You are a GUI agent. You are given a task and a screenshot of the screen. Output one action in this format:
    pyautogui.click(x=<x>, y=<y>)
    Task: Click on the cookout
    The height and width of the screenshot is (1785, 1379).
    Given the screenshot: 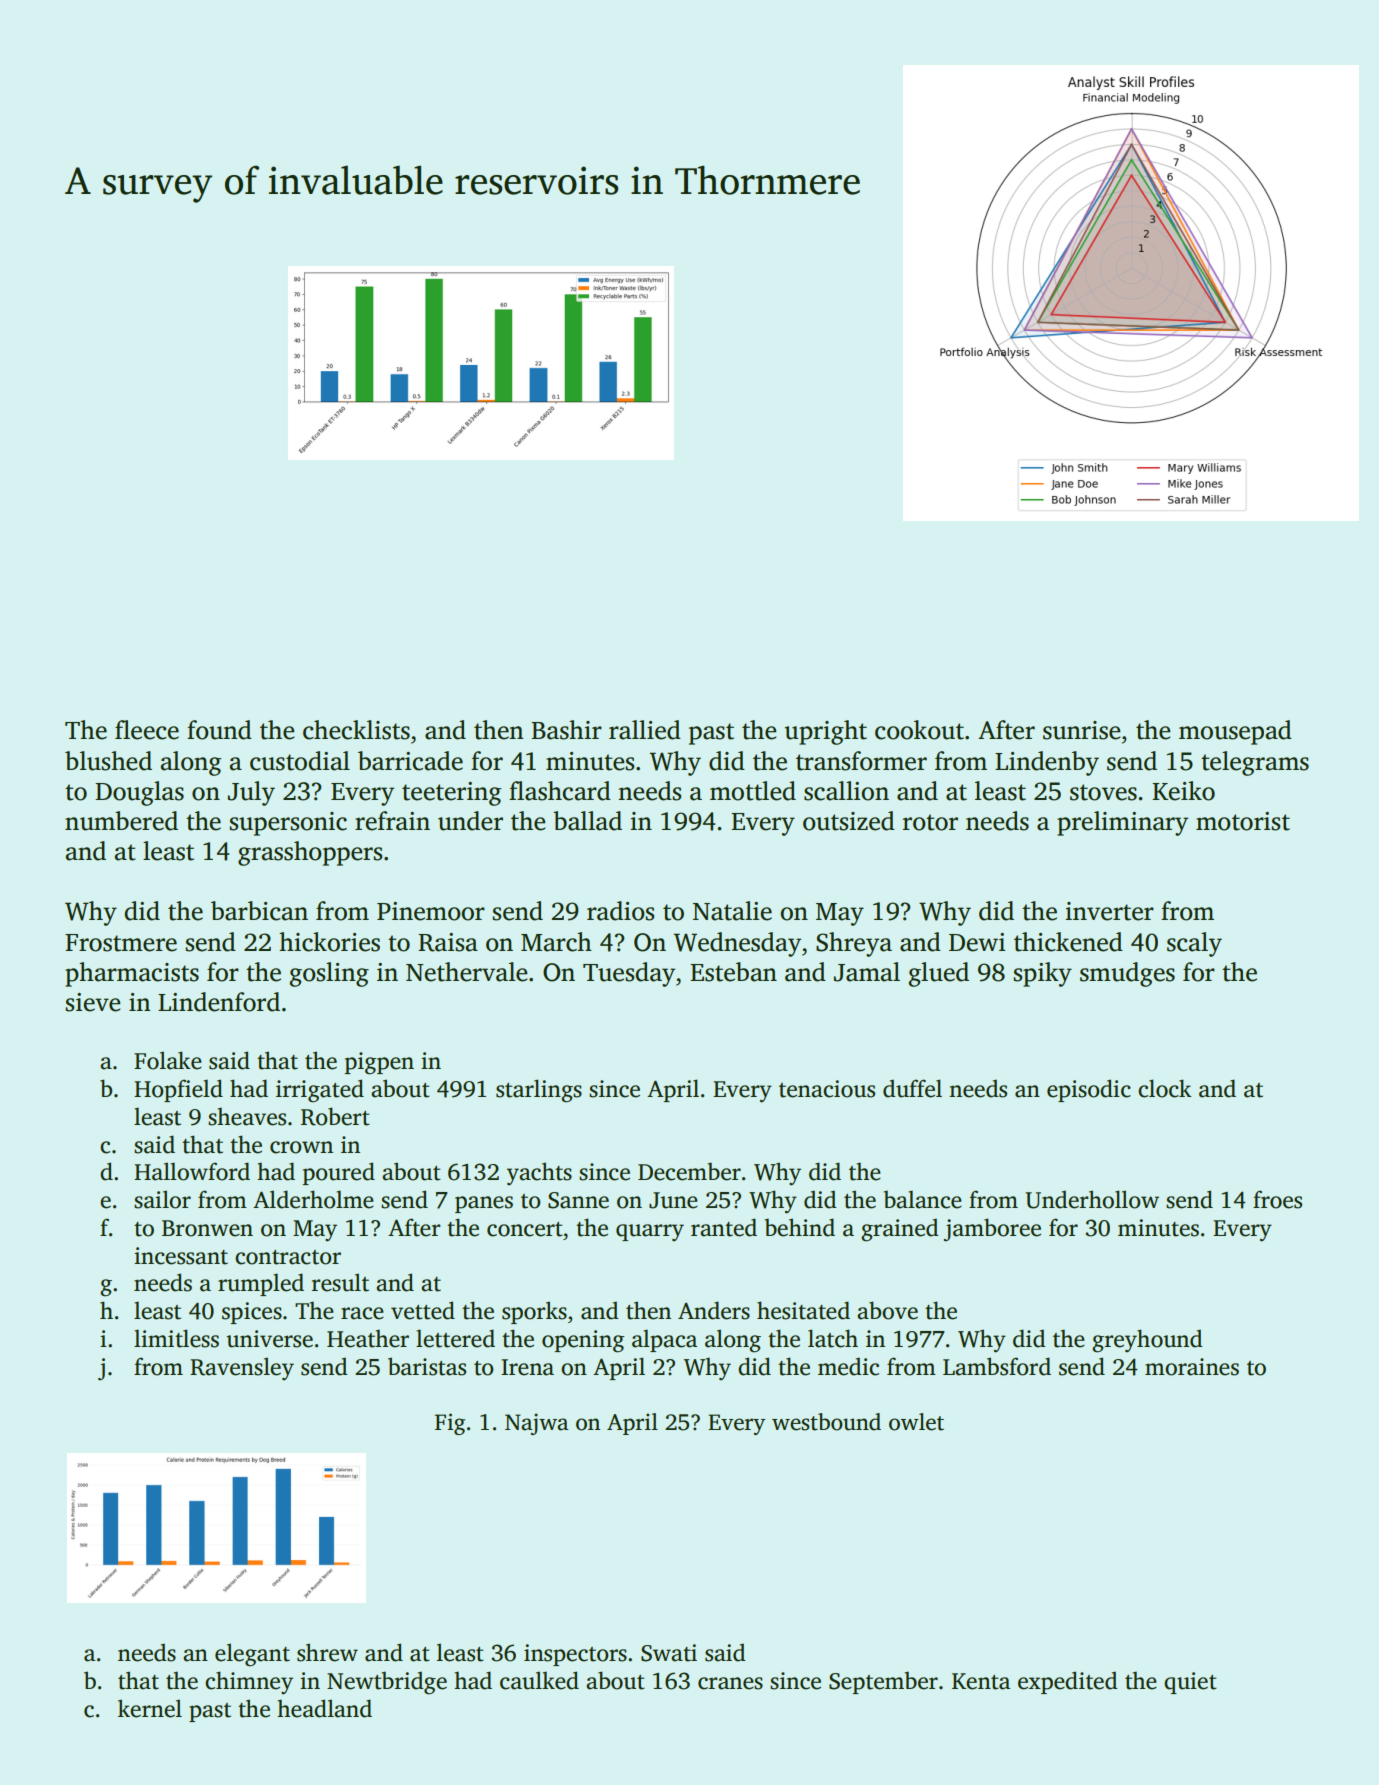 What is the action you would take?
    pyautogui.click(x=919, y=730)
